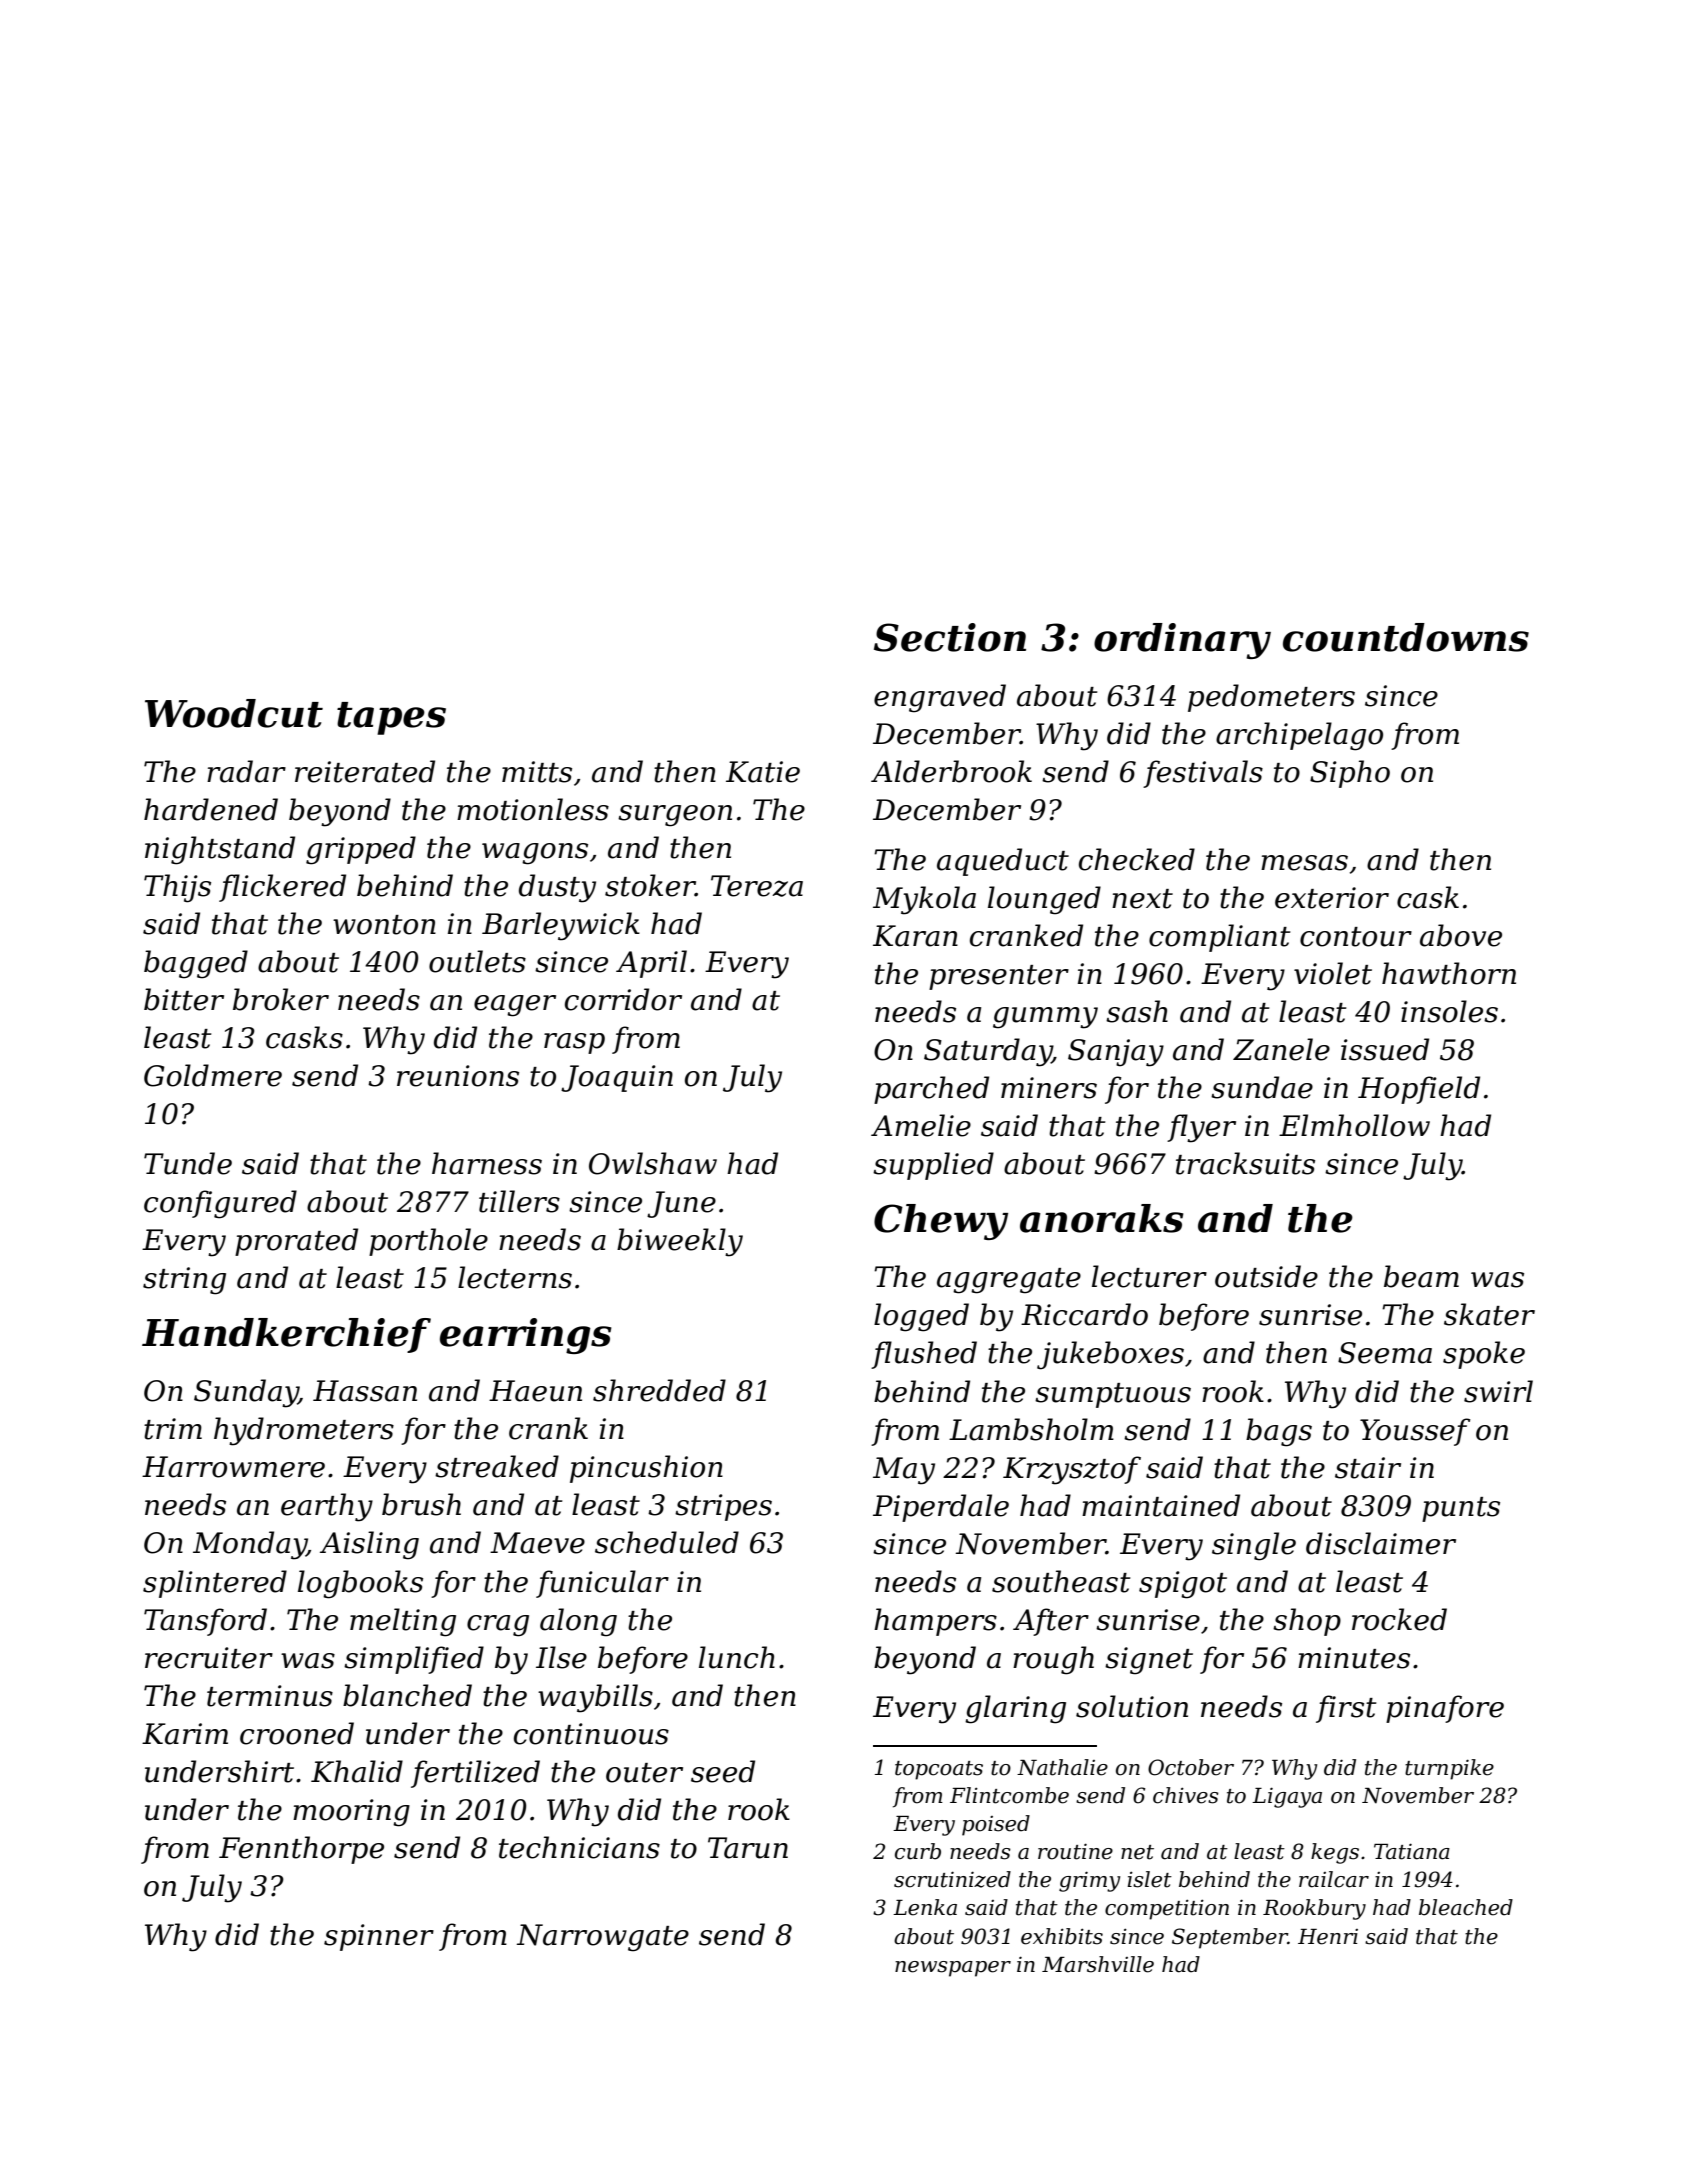  I want to click on contour, so click(1356, 937).
